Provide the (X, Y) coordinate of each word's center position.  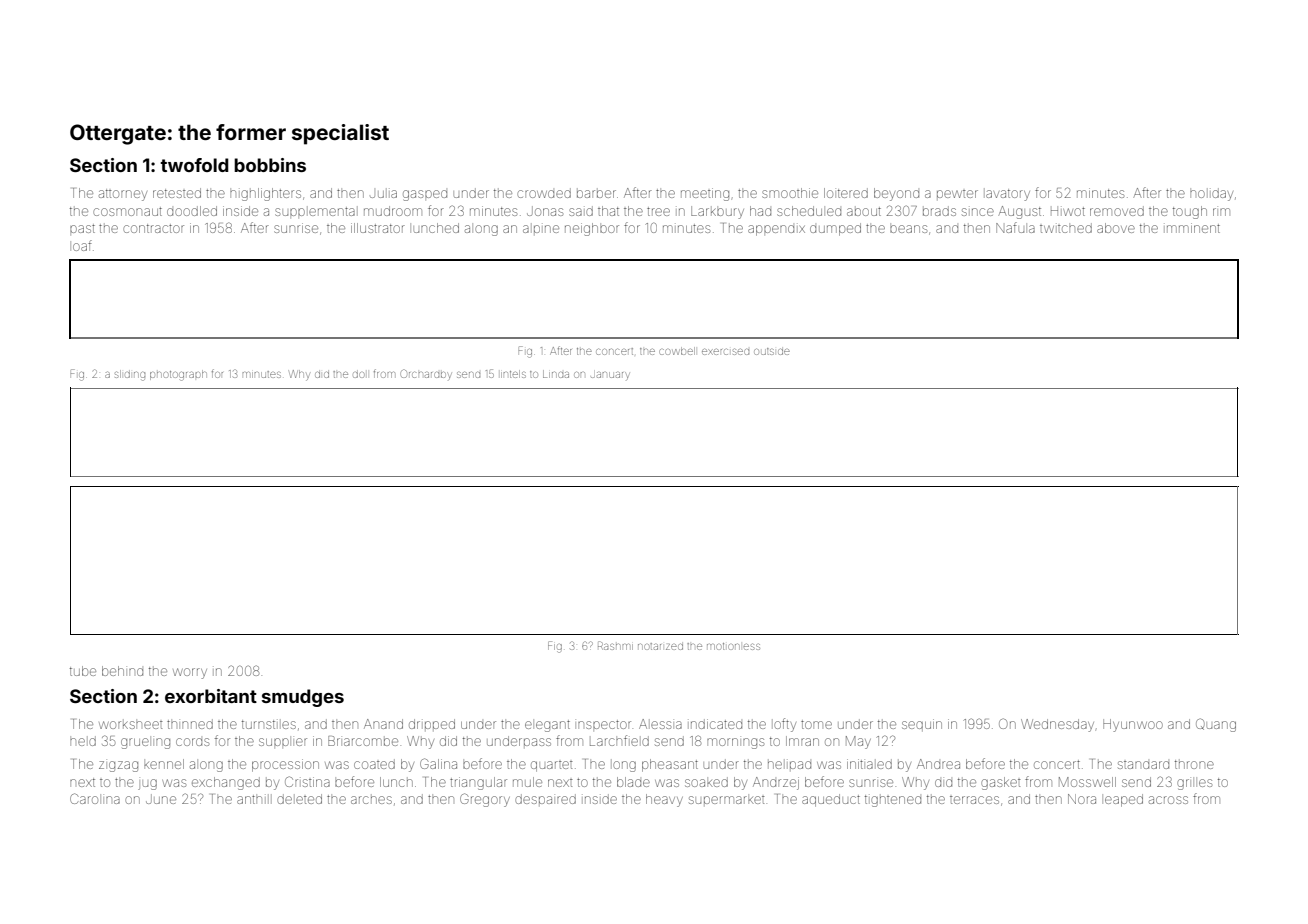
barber (596, 194)
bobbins (270, 165)
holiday (1211, 194)
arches (371, 800)
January (610, 375)
